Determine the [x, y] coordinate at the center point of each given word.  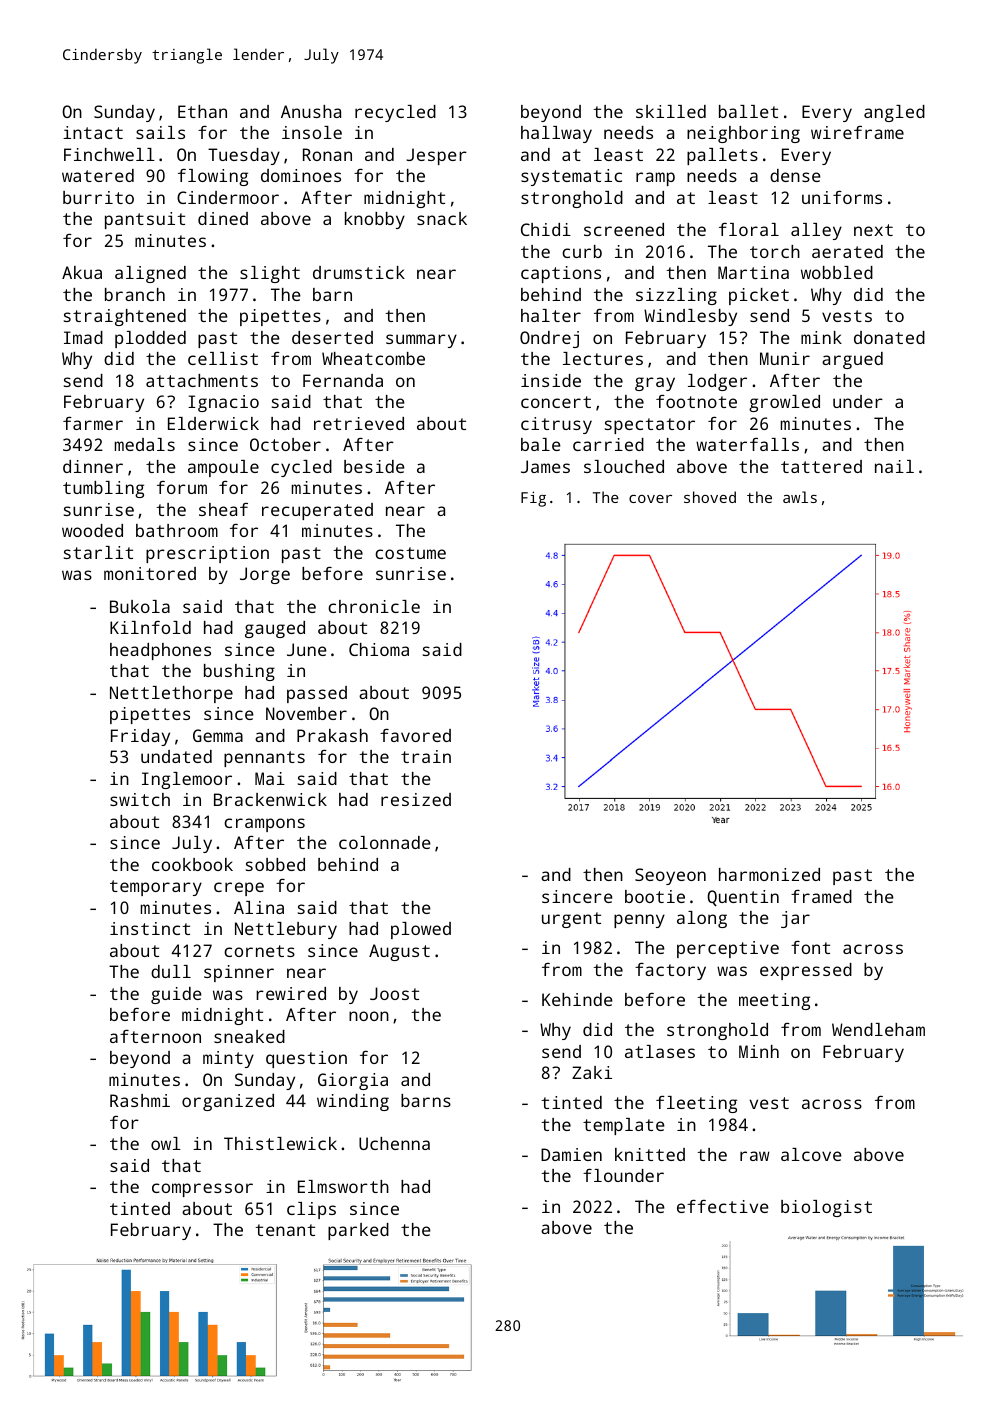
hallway [556, 134]
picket [759, 296]
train [426, 756]
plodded [150, 339]
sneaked [249, 1036]
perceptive [728, 949]
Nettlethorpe [171, 694]
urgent [571, 920]
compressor [202, 1190]
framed [821, 896]
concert [556, 402]
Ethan [202, 111]
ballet [748, 111]
